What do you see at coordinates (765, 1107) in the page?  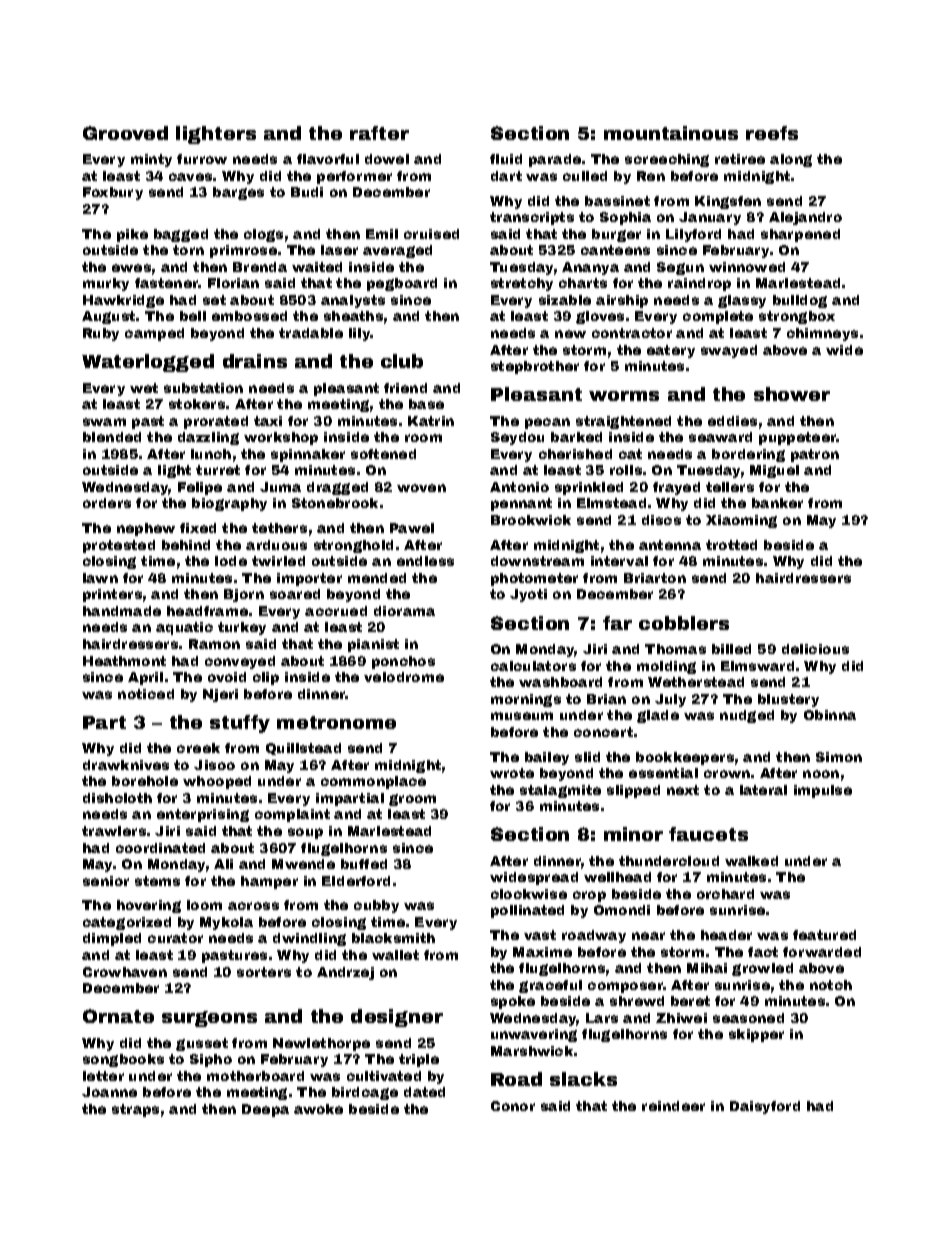 I see `Daisyford` at bounding box center [765, 1107].
